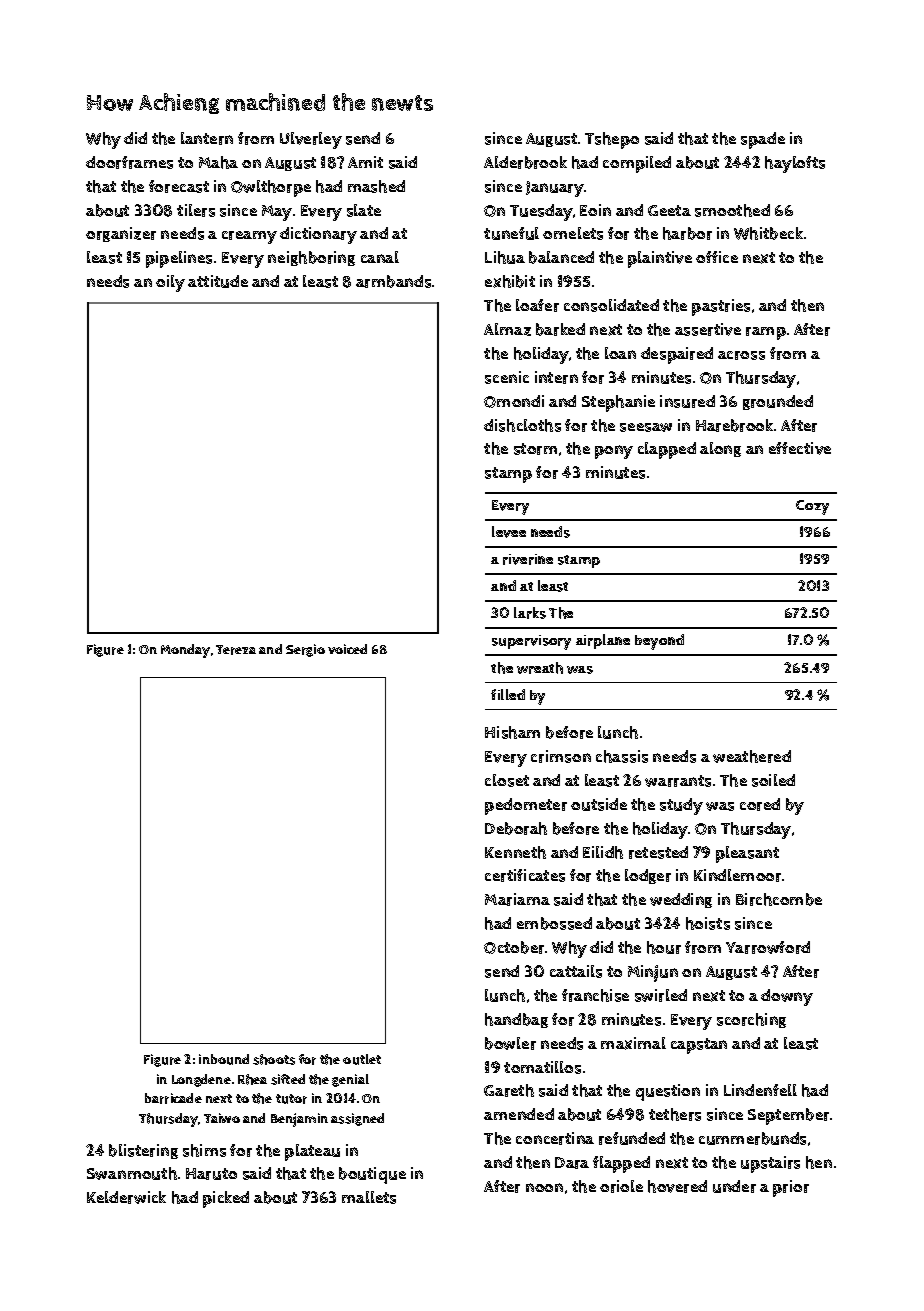 Image resolution: width=924 pixels, height=1311 pixels. I want to click on Alderbrook, so click(525, 162).
